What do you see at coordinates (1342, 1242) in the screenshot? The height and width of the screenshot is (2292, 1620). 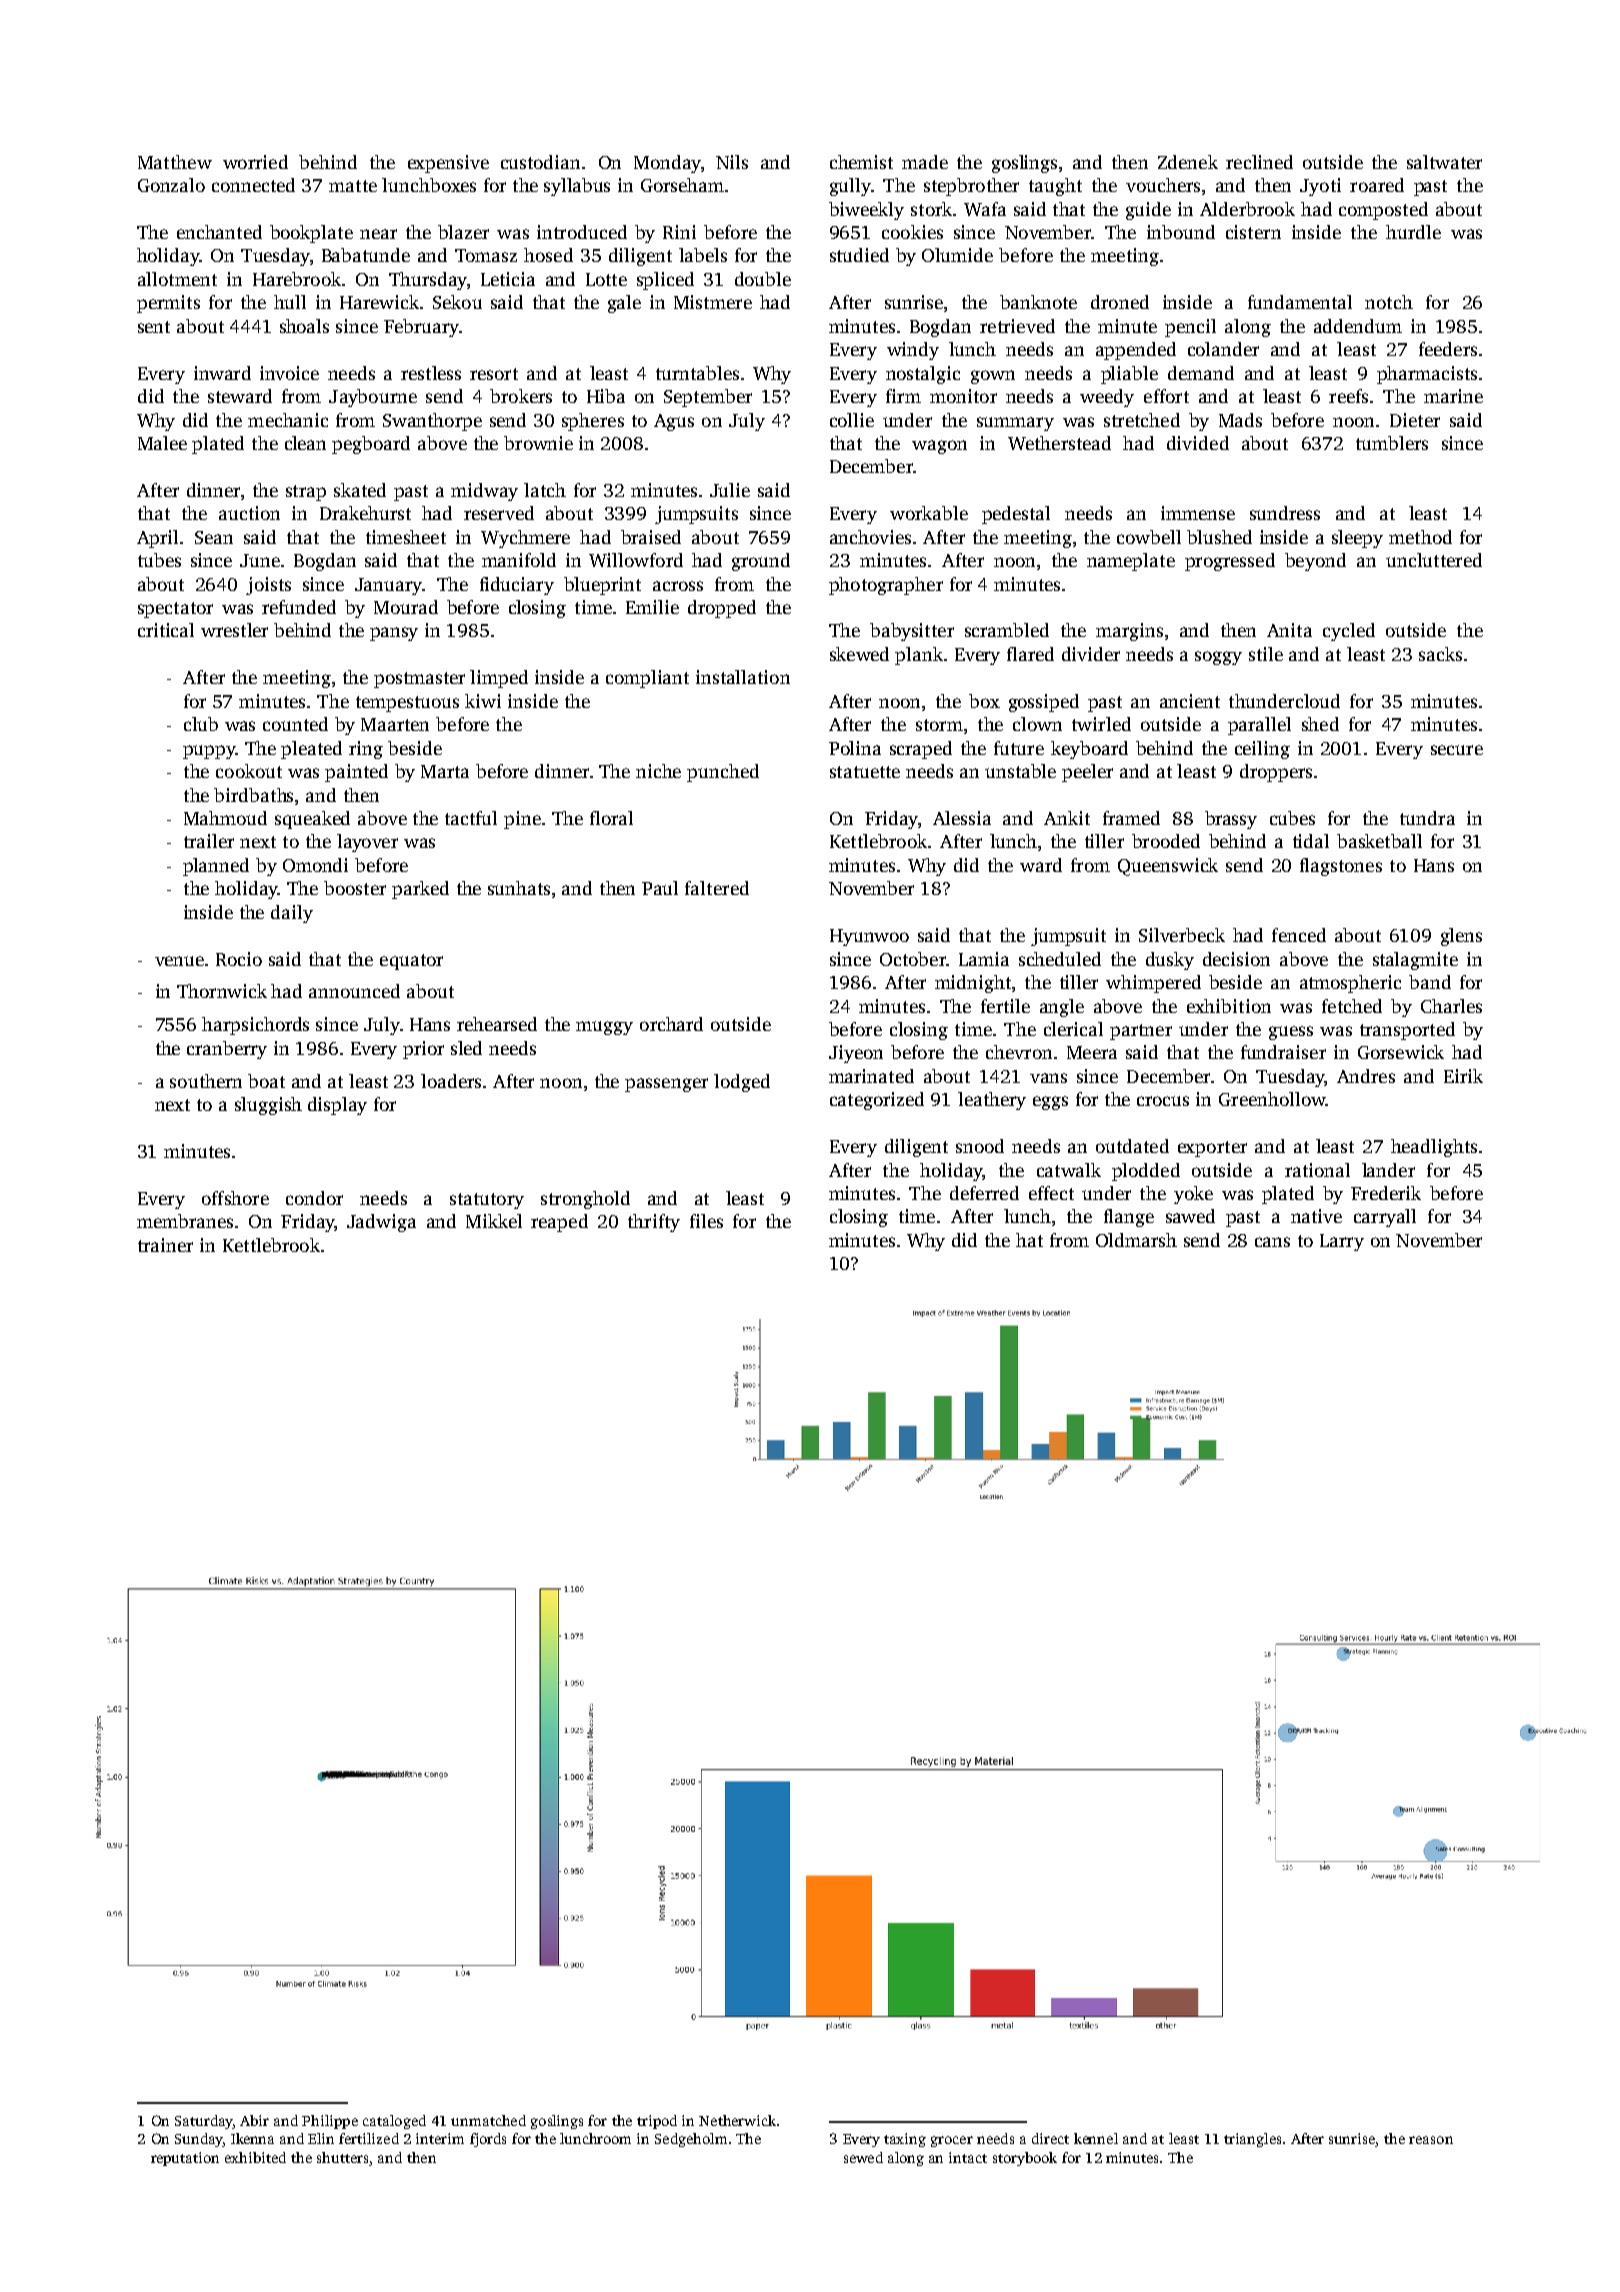 I see `Larry` at bounding box center [1342, 1242].
